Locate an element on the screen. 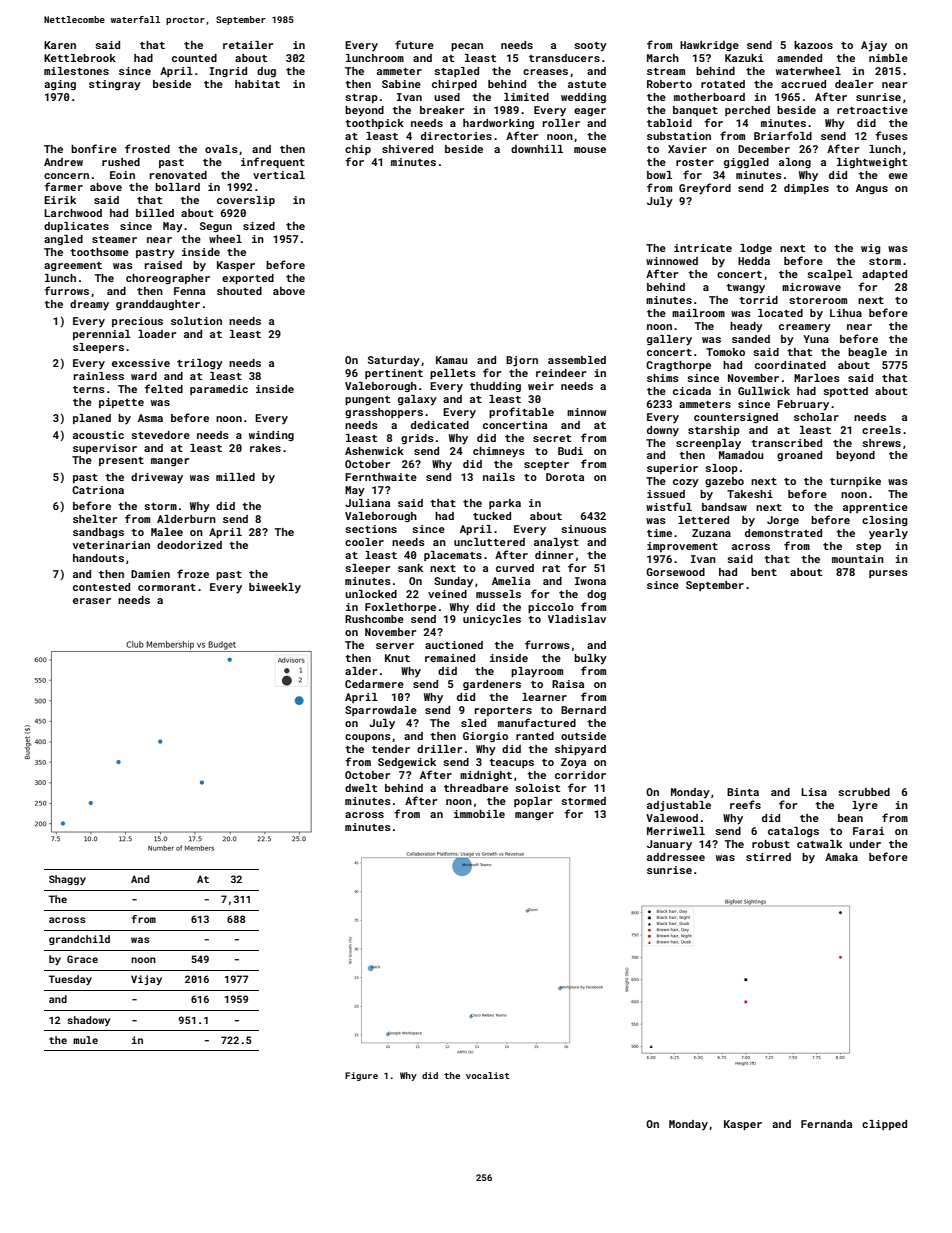 The width and height of the screenshot is (952, 1233). scrubbed is located at coordinates (864, 792).
